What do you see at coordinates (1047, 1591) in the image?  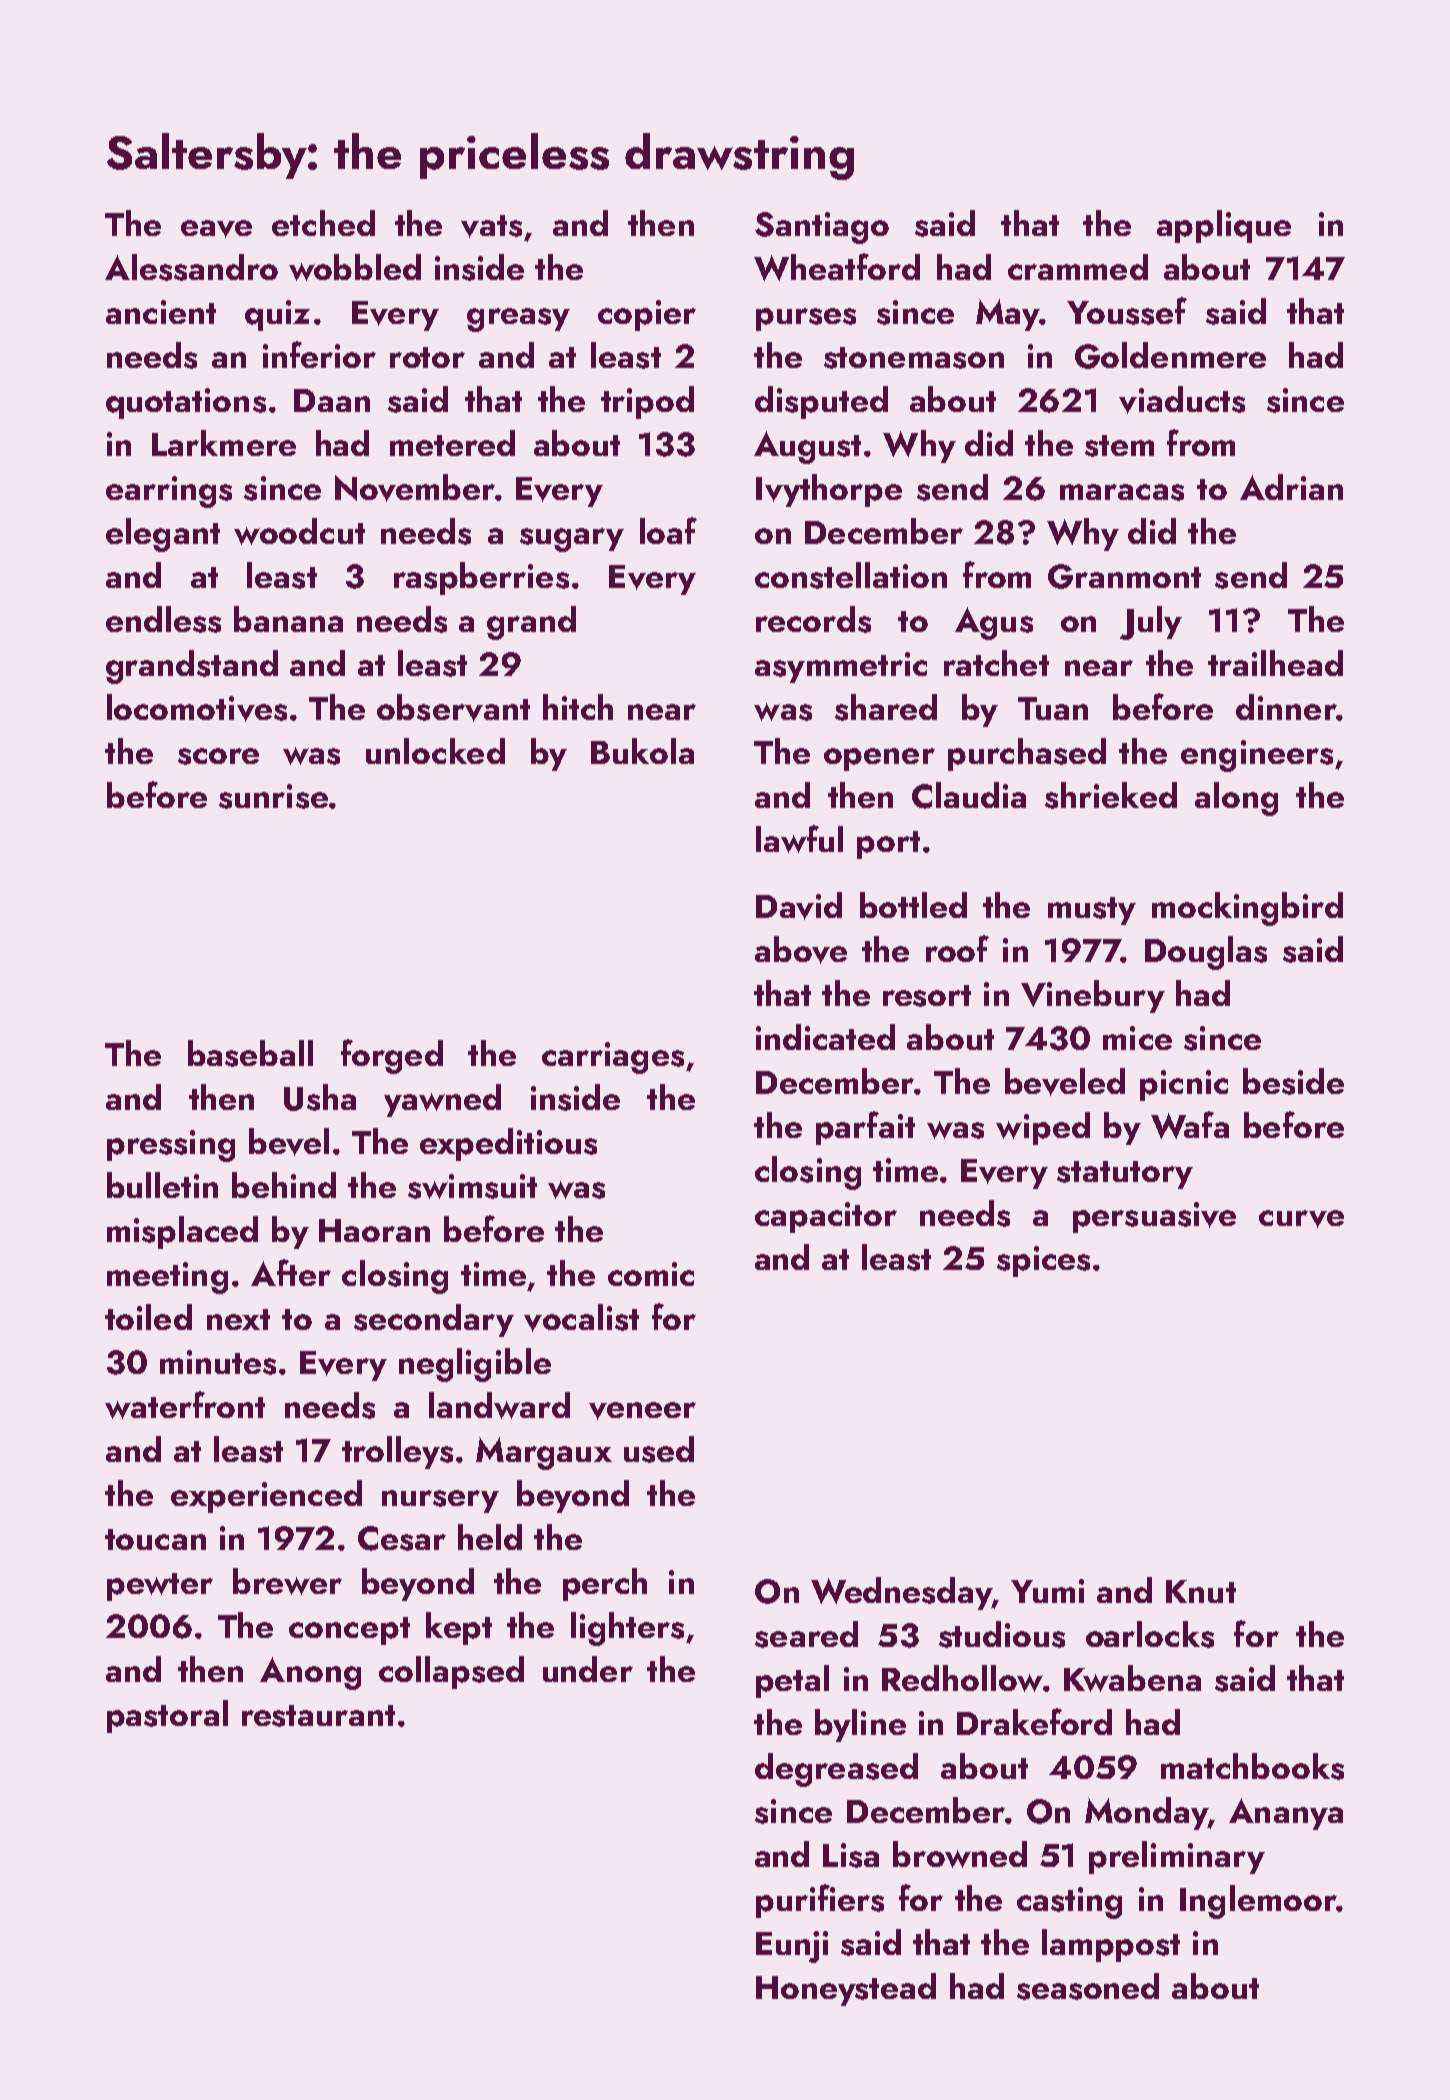 I see `Yumi` at bounding box center [1047, 1591].
